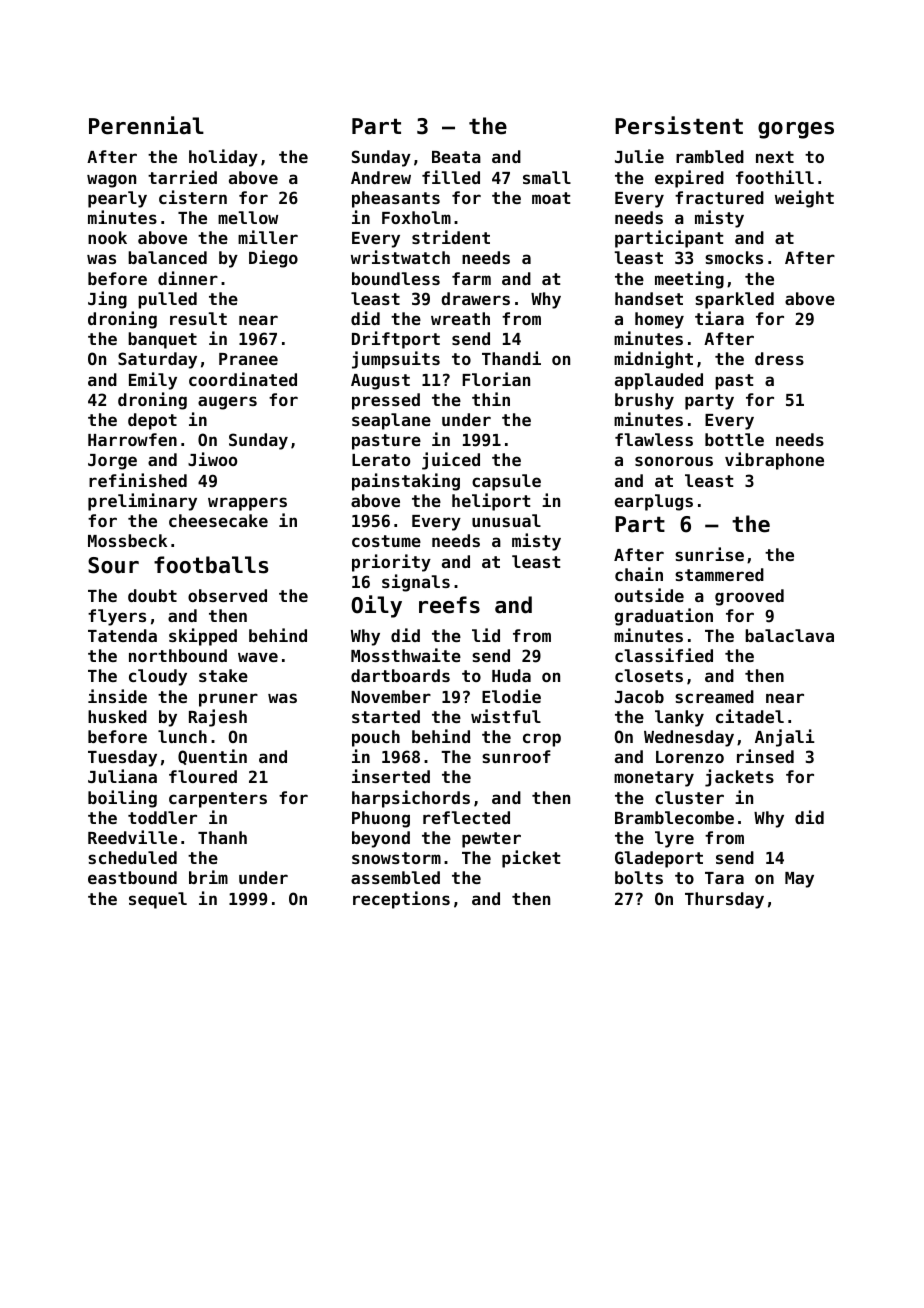  Describe the element at coordinates (396, 340) in the screenshot. I see `Driftport` at that location.
